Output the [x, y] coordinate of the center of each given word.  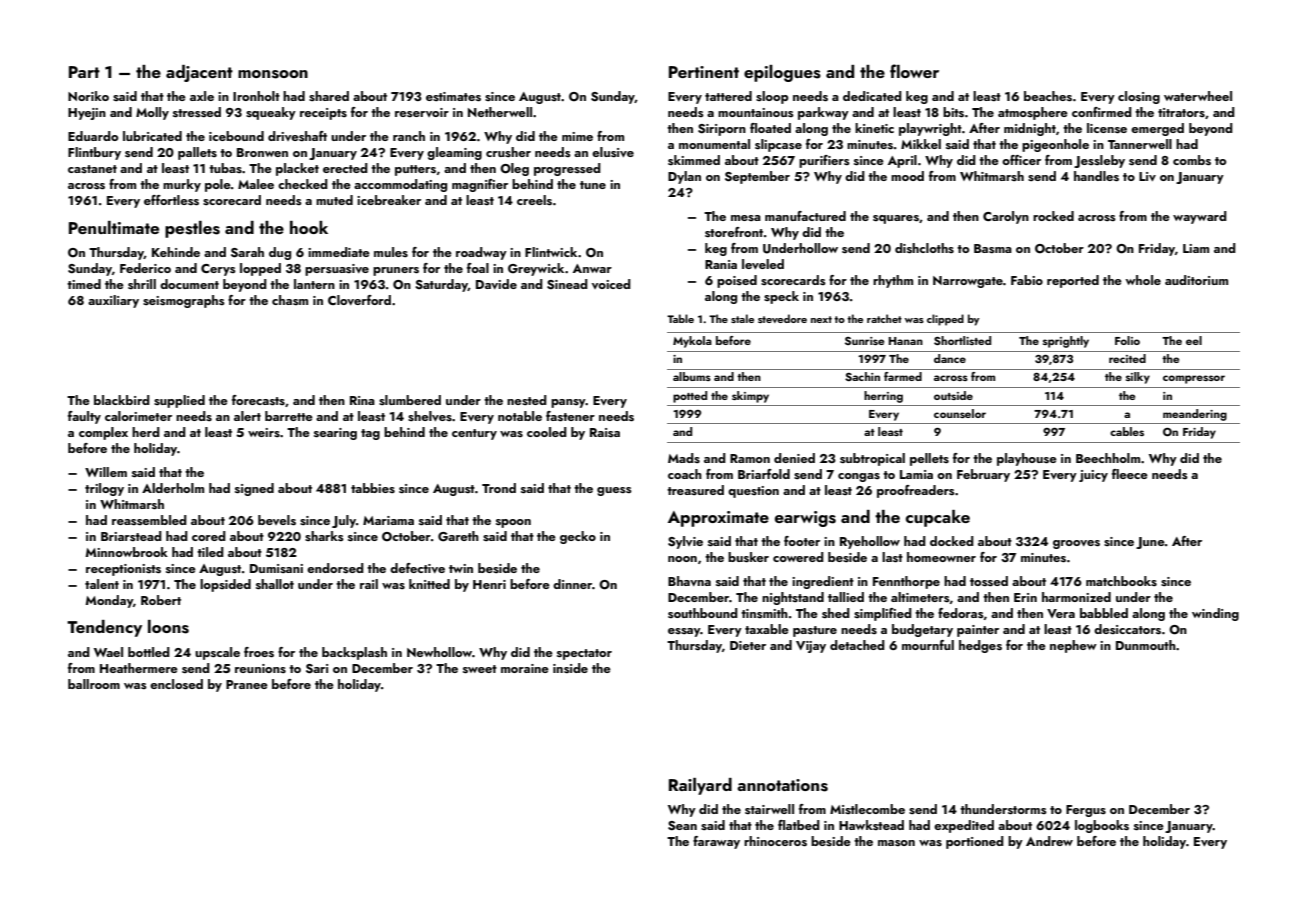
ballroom [94, 684]
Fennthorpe [906, 582]
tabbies [373, 488]
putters [415, 170]
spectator [584, 654]
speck [781, 297]
